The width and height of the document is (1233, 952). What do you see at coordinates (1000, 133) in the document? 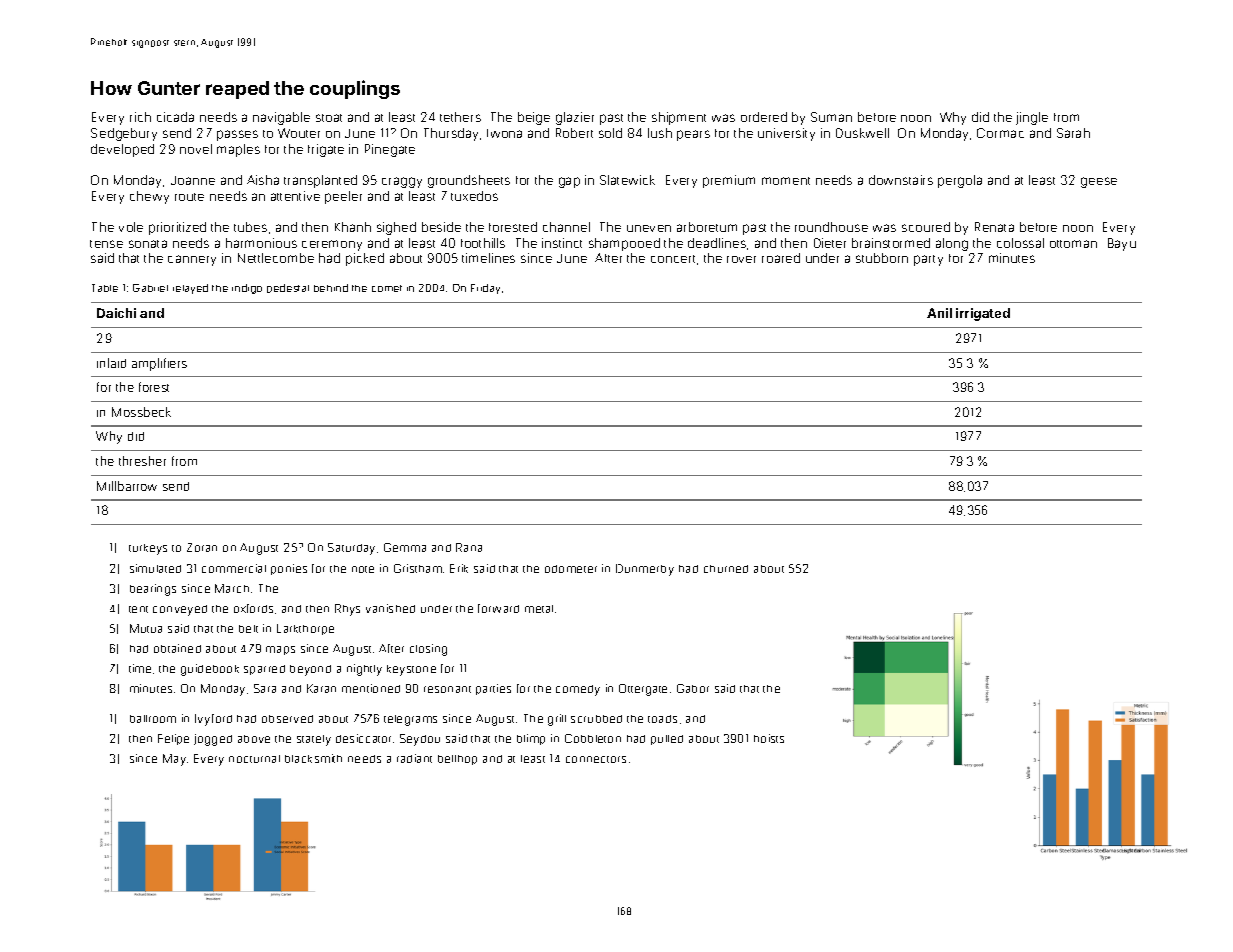
I see `Cormac` at bounding box center [1000, 133].
